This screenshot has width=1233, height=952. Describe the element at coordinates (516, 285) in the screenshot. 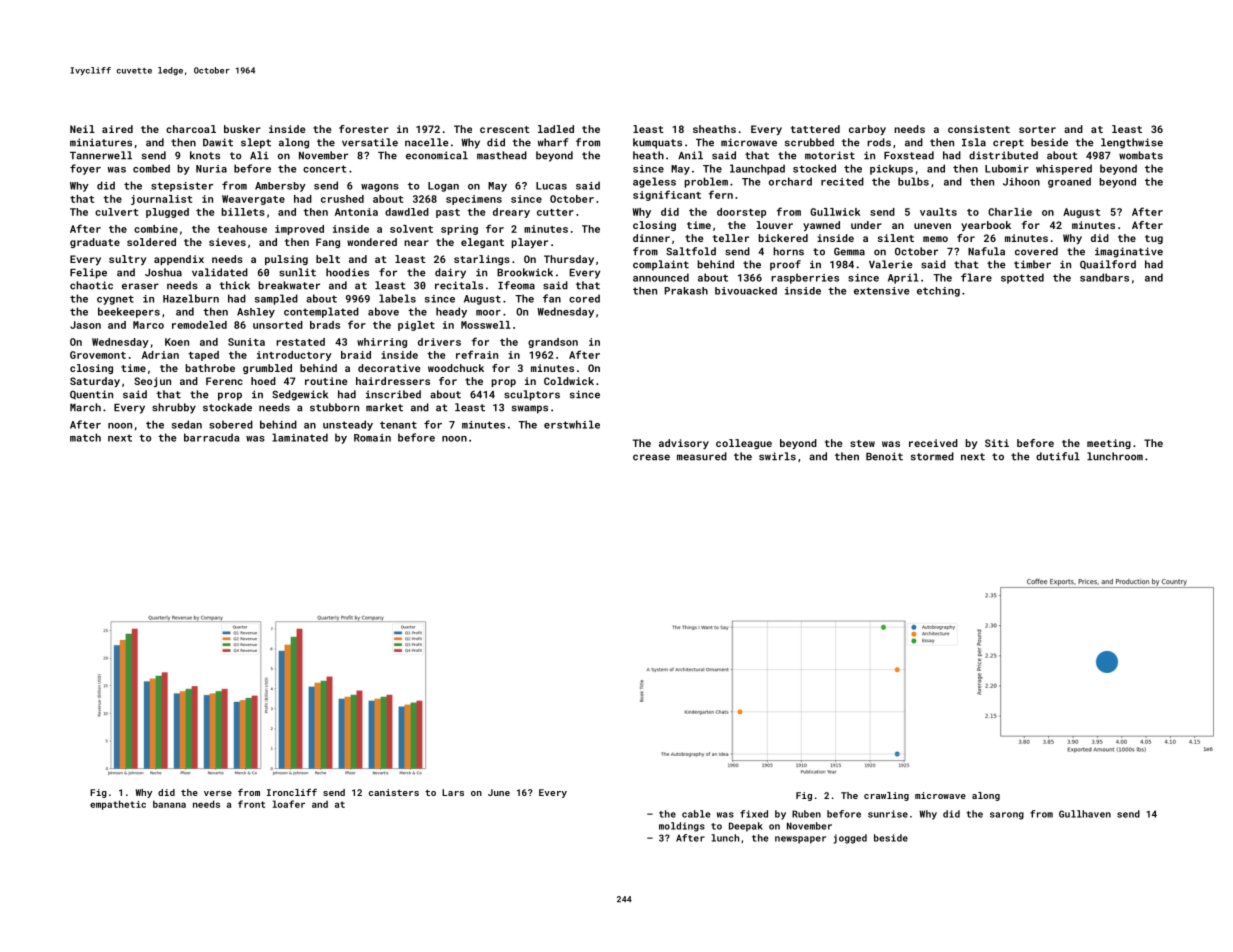

I see `Ifeoma` at that location.
